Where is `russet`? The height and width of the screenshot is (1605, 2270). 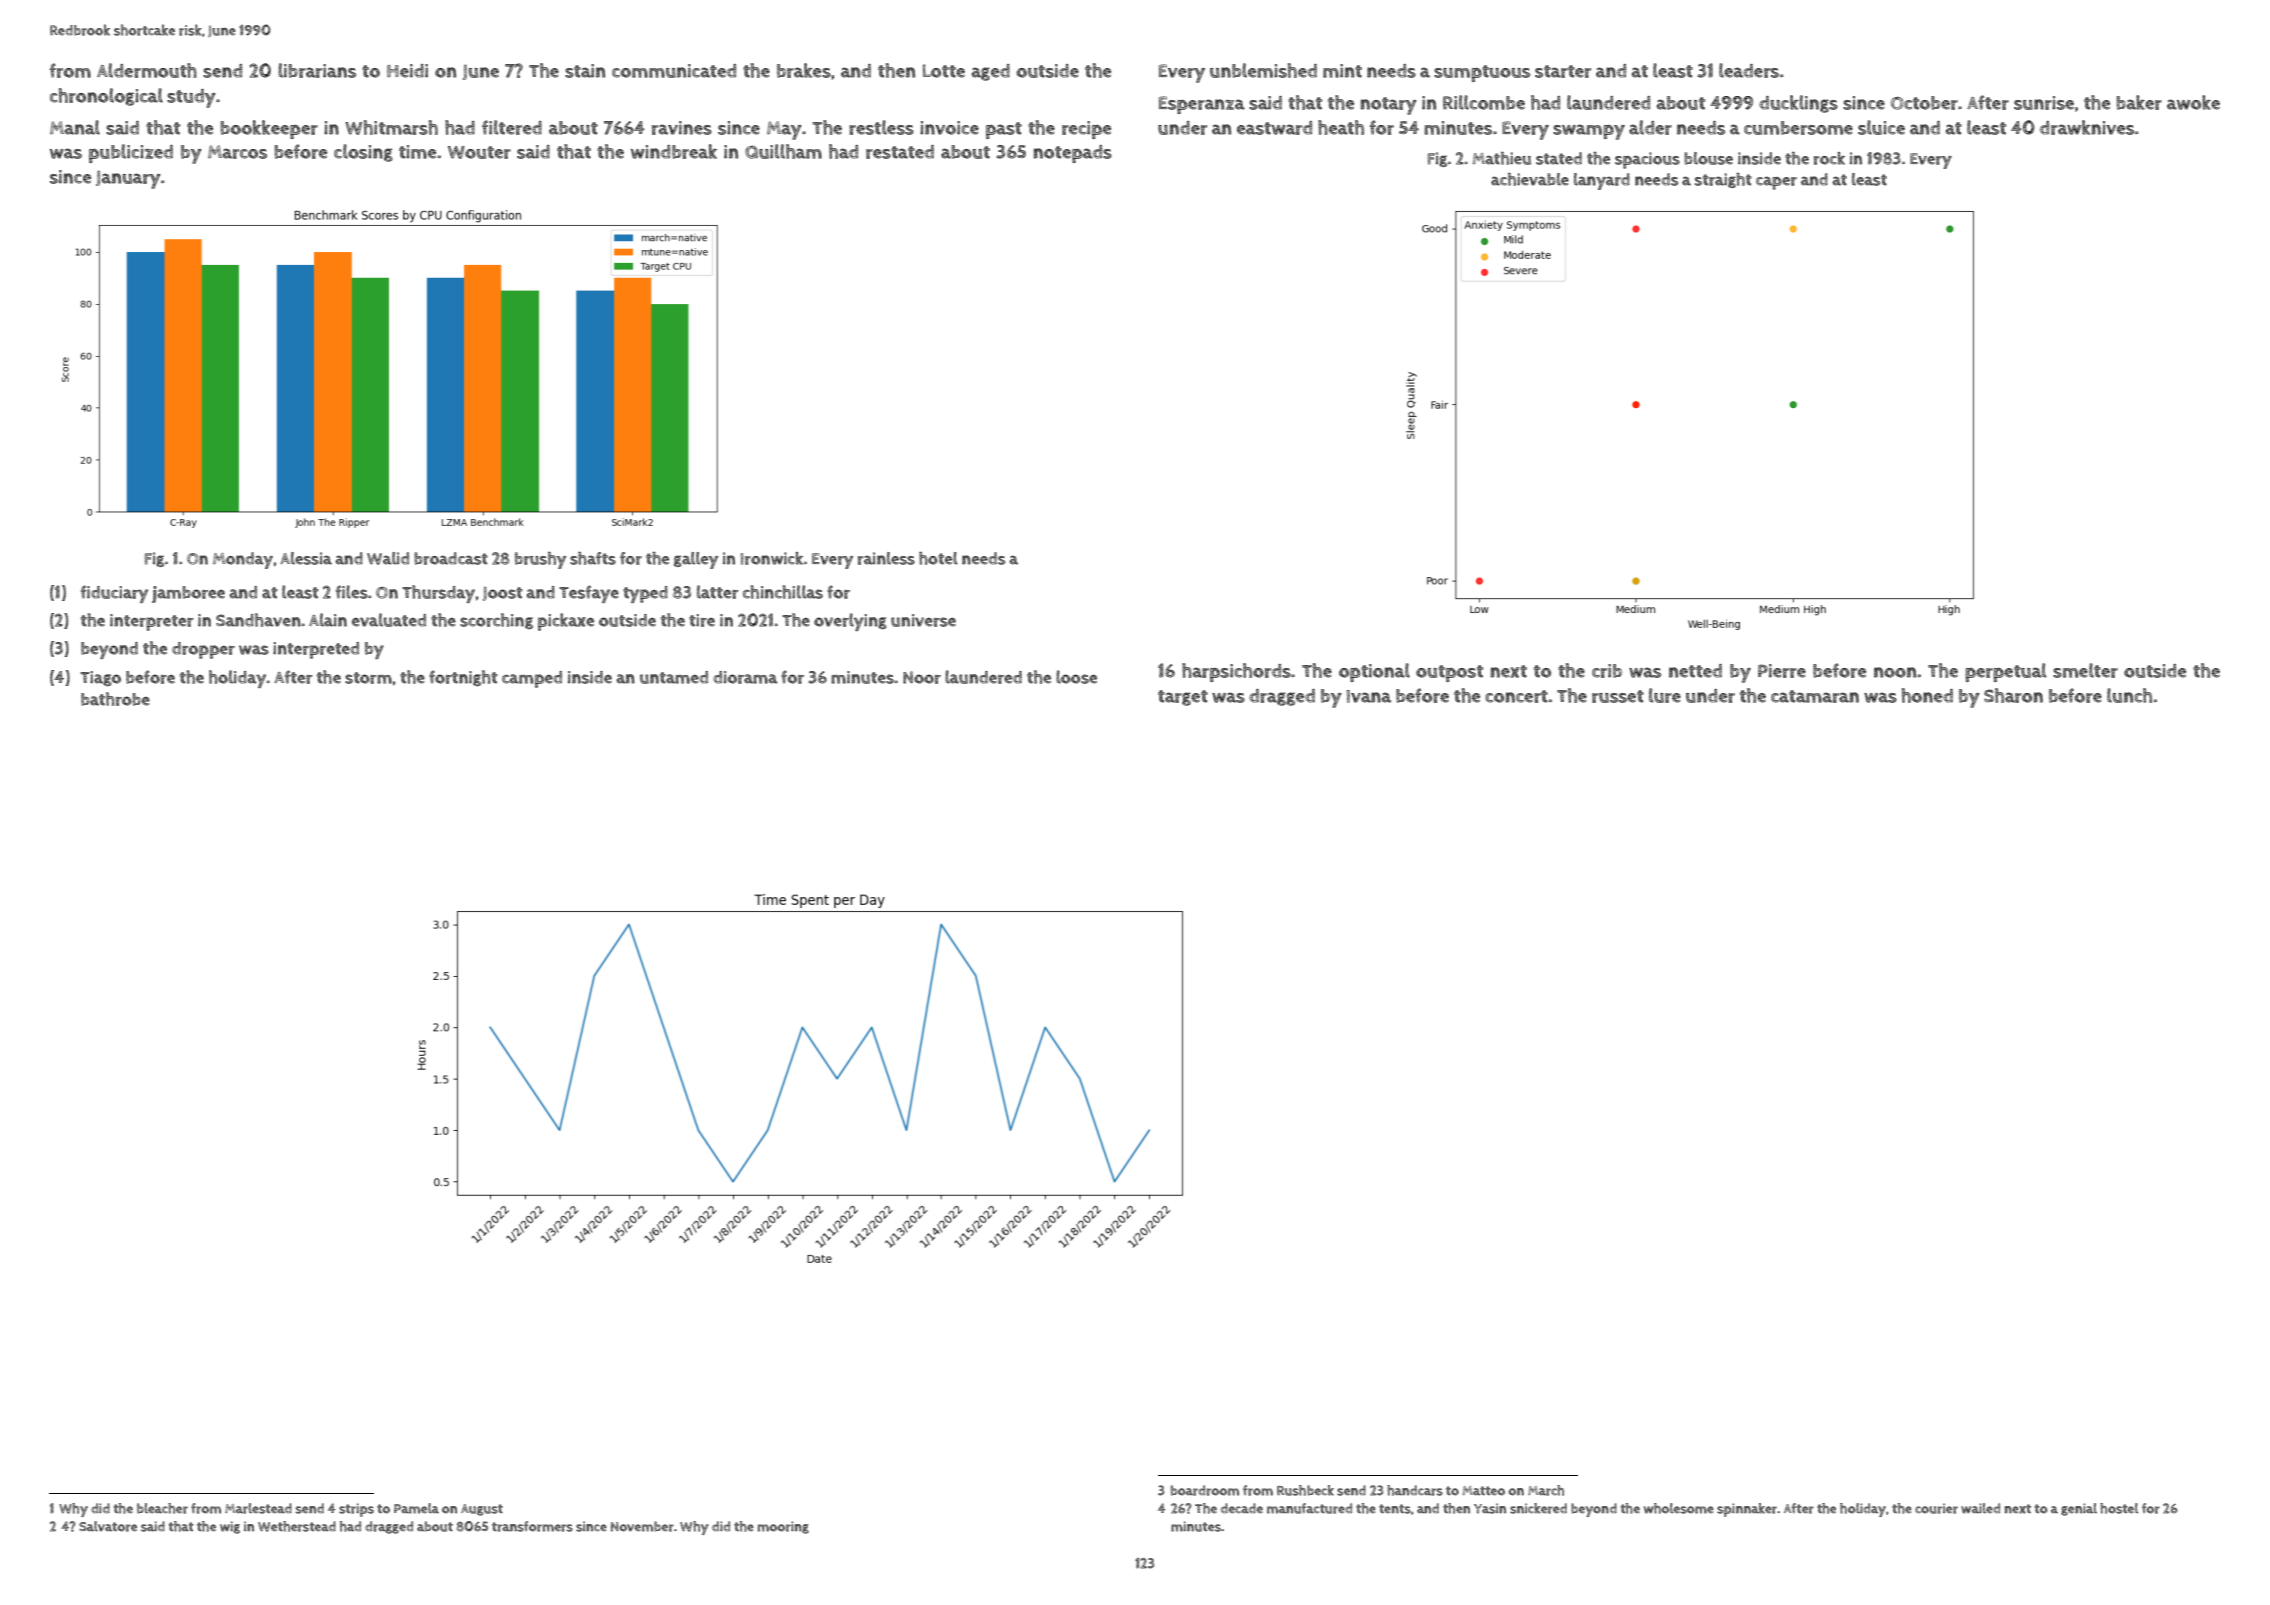 russet is located at coordinates (1618, 696).
